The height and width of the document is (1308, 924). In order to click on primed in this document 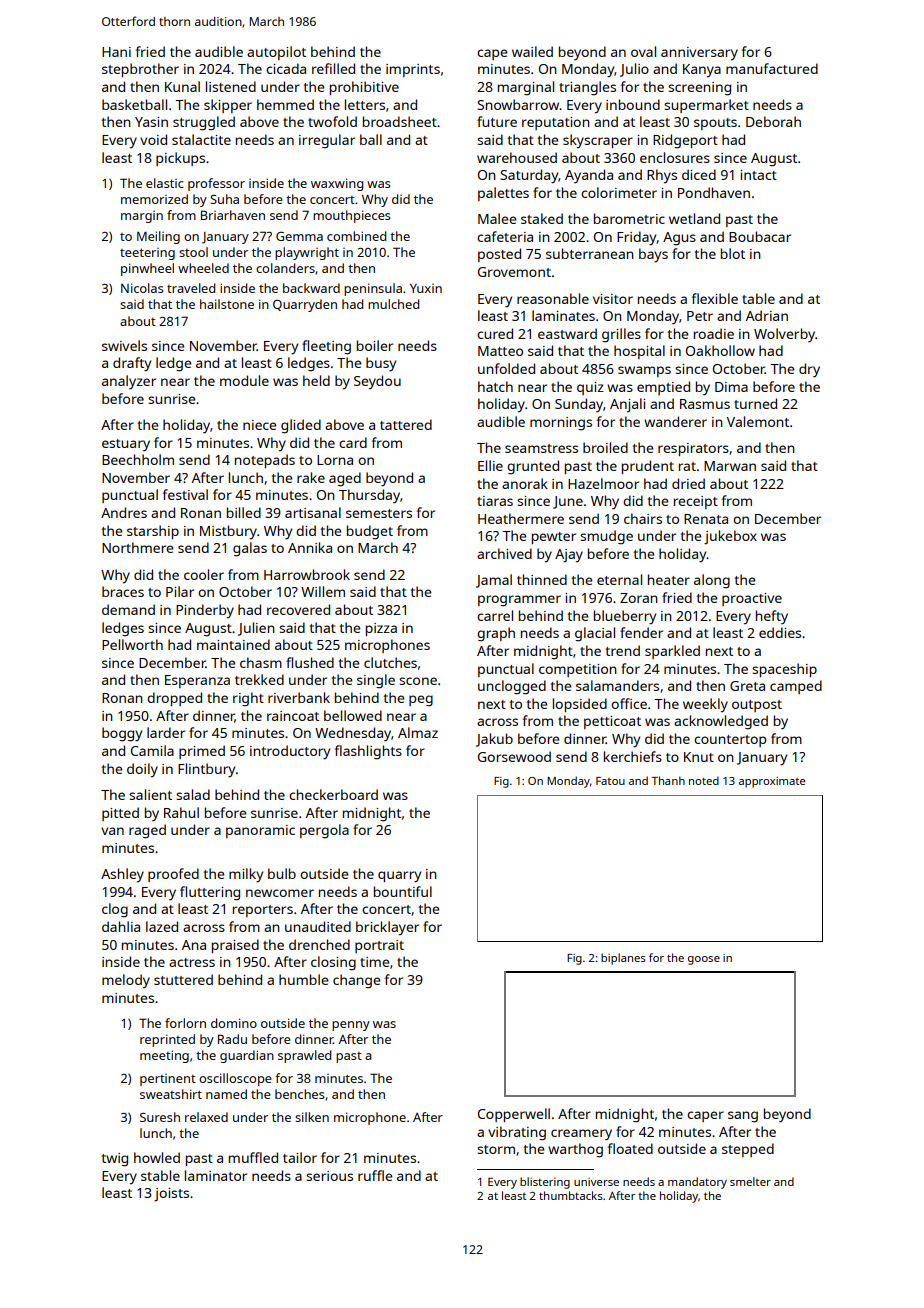, I will do `click(202, 752)`.
